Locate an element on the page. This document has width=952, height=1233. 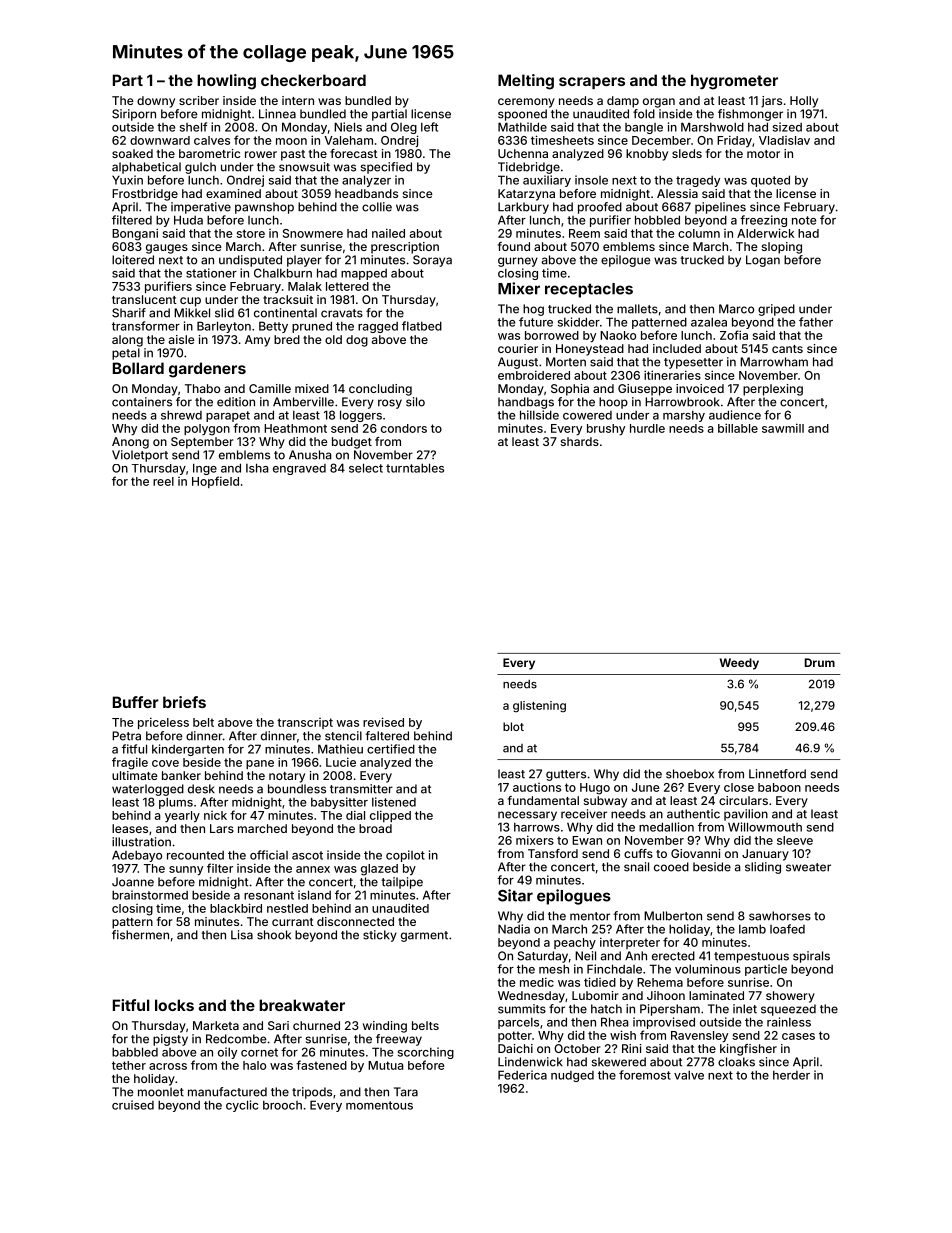
Melting is located at coordinates (526, 82).
